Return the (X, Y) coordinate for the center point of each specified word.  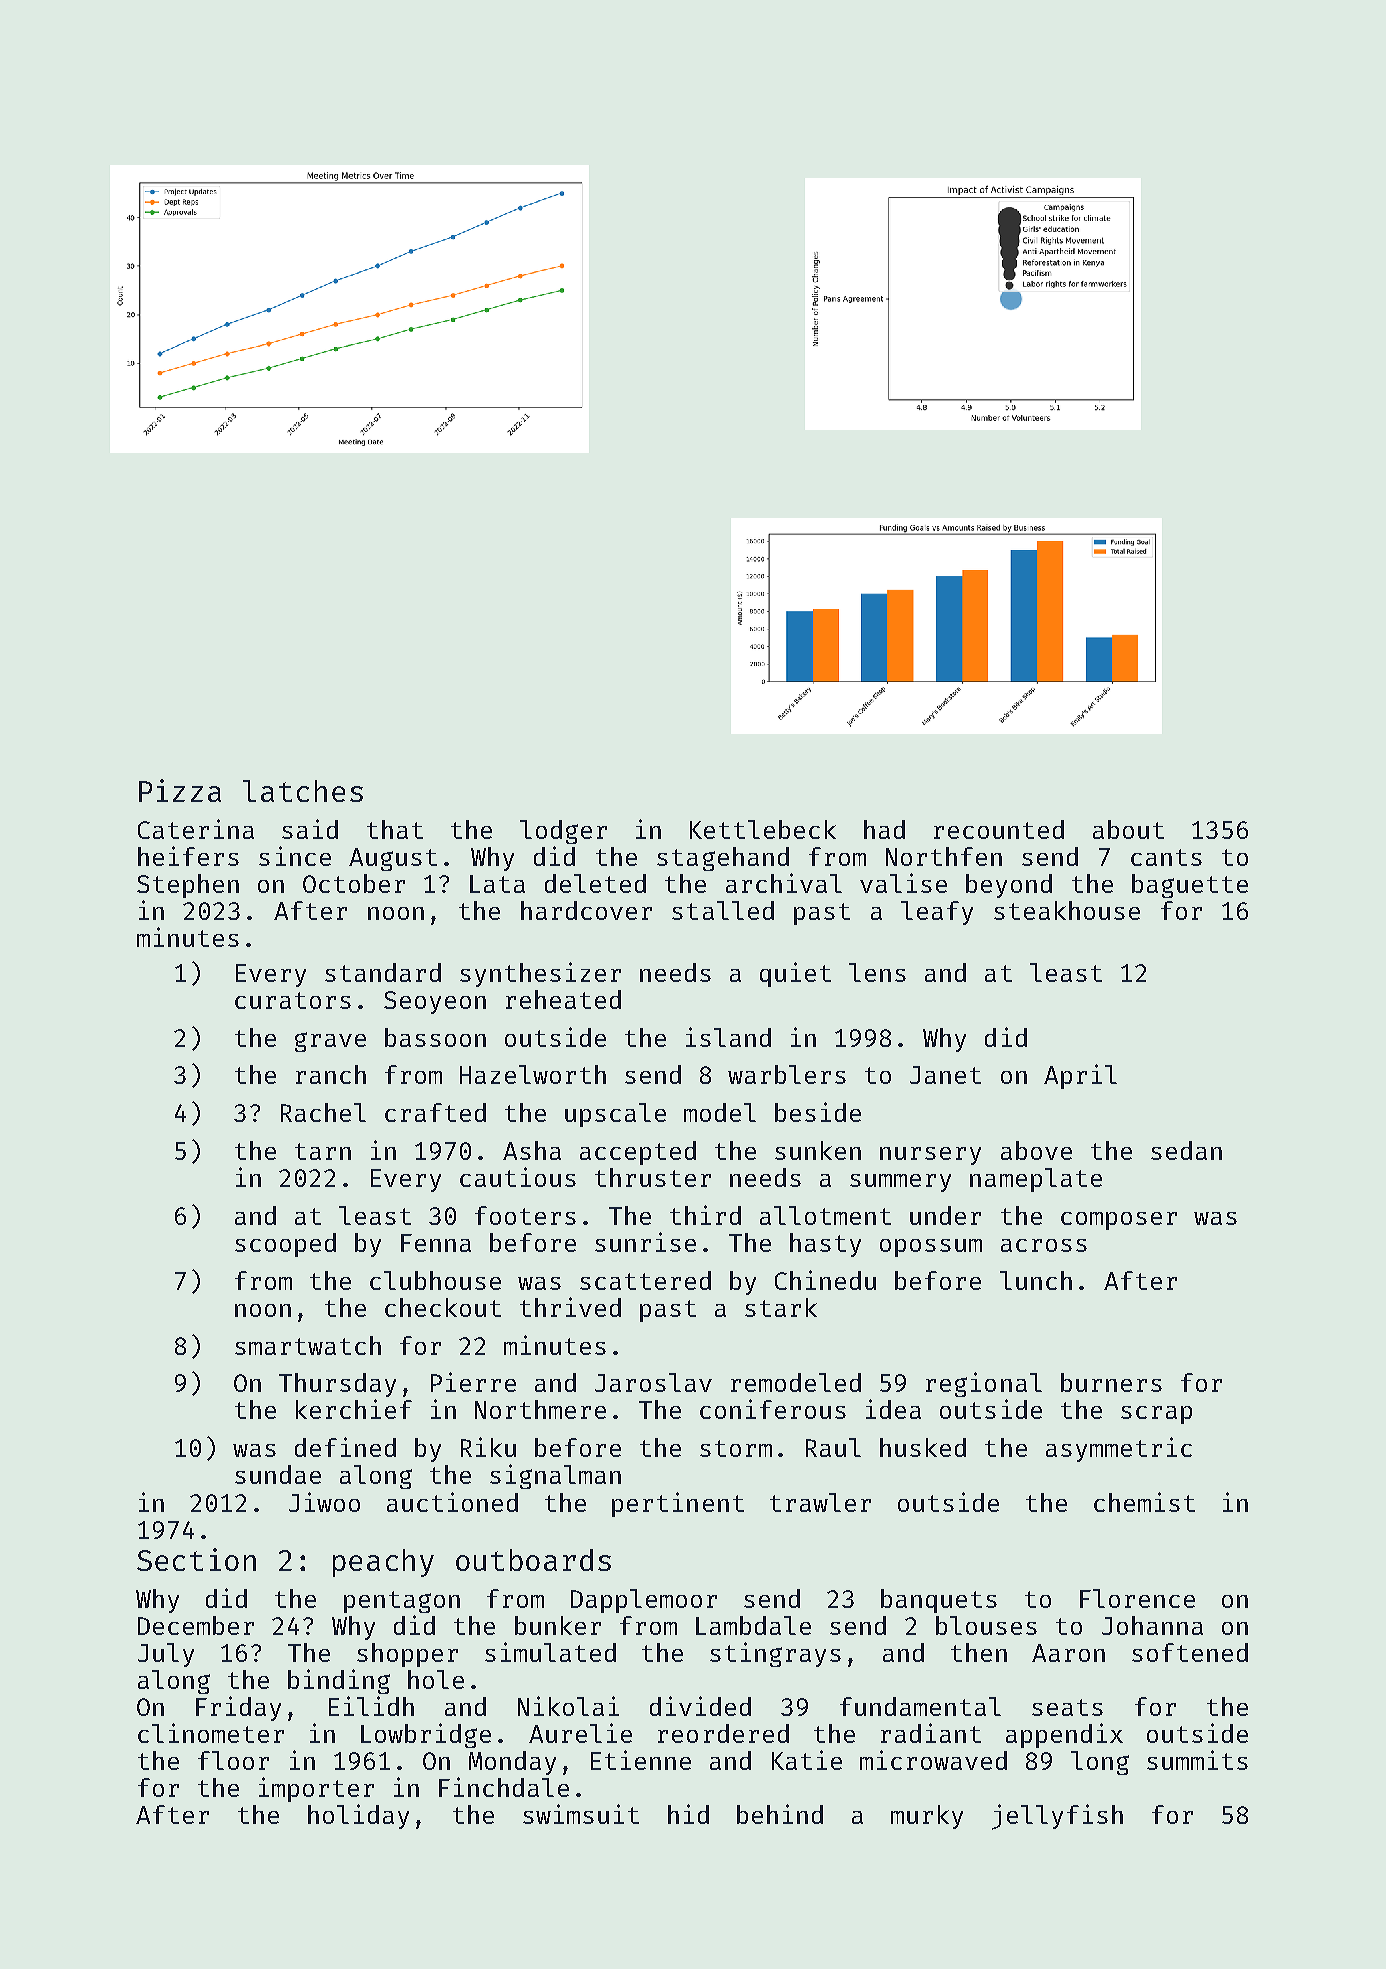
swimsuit (581, 1814)
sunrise (645, 1242)
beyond (1009, 886)
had (884, 829)
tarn (323, 1151)
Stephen (188, 886)
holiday (358, 1816)
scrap (1156, 1415)
